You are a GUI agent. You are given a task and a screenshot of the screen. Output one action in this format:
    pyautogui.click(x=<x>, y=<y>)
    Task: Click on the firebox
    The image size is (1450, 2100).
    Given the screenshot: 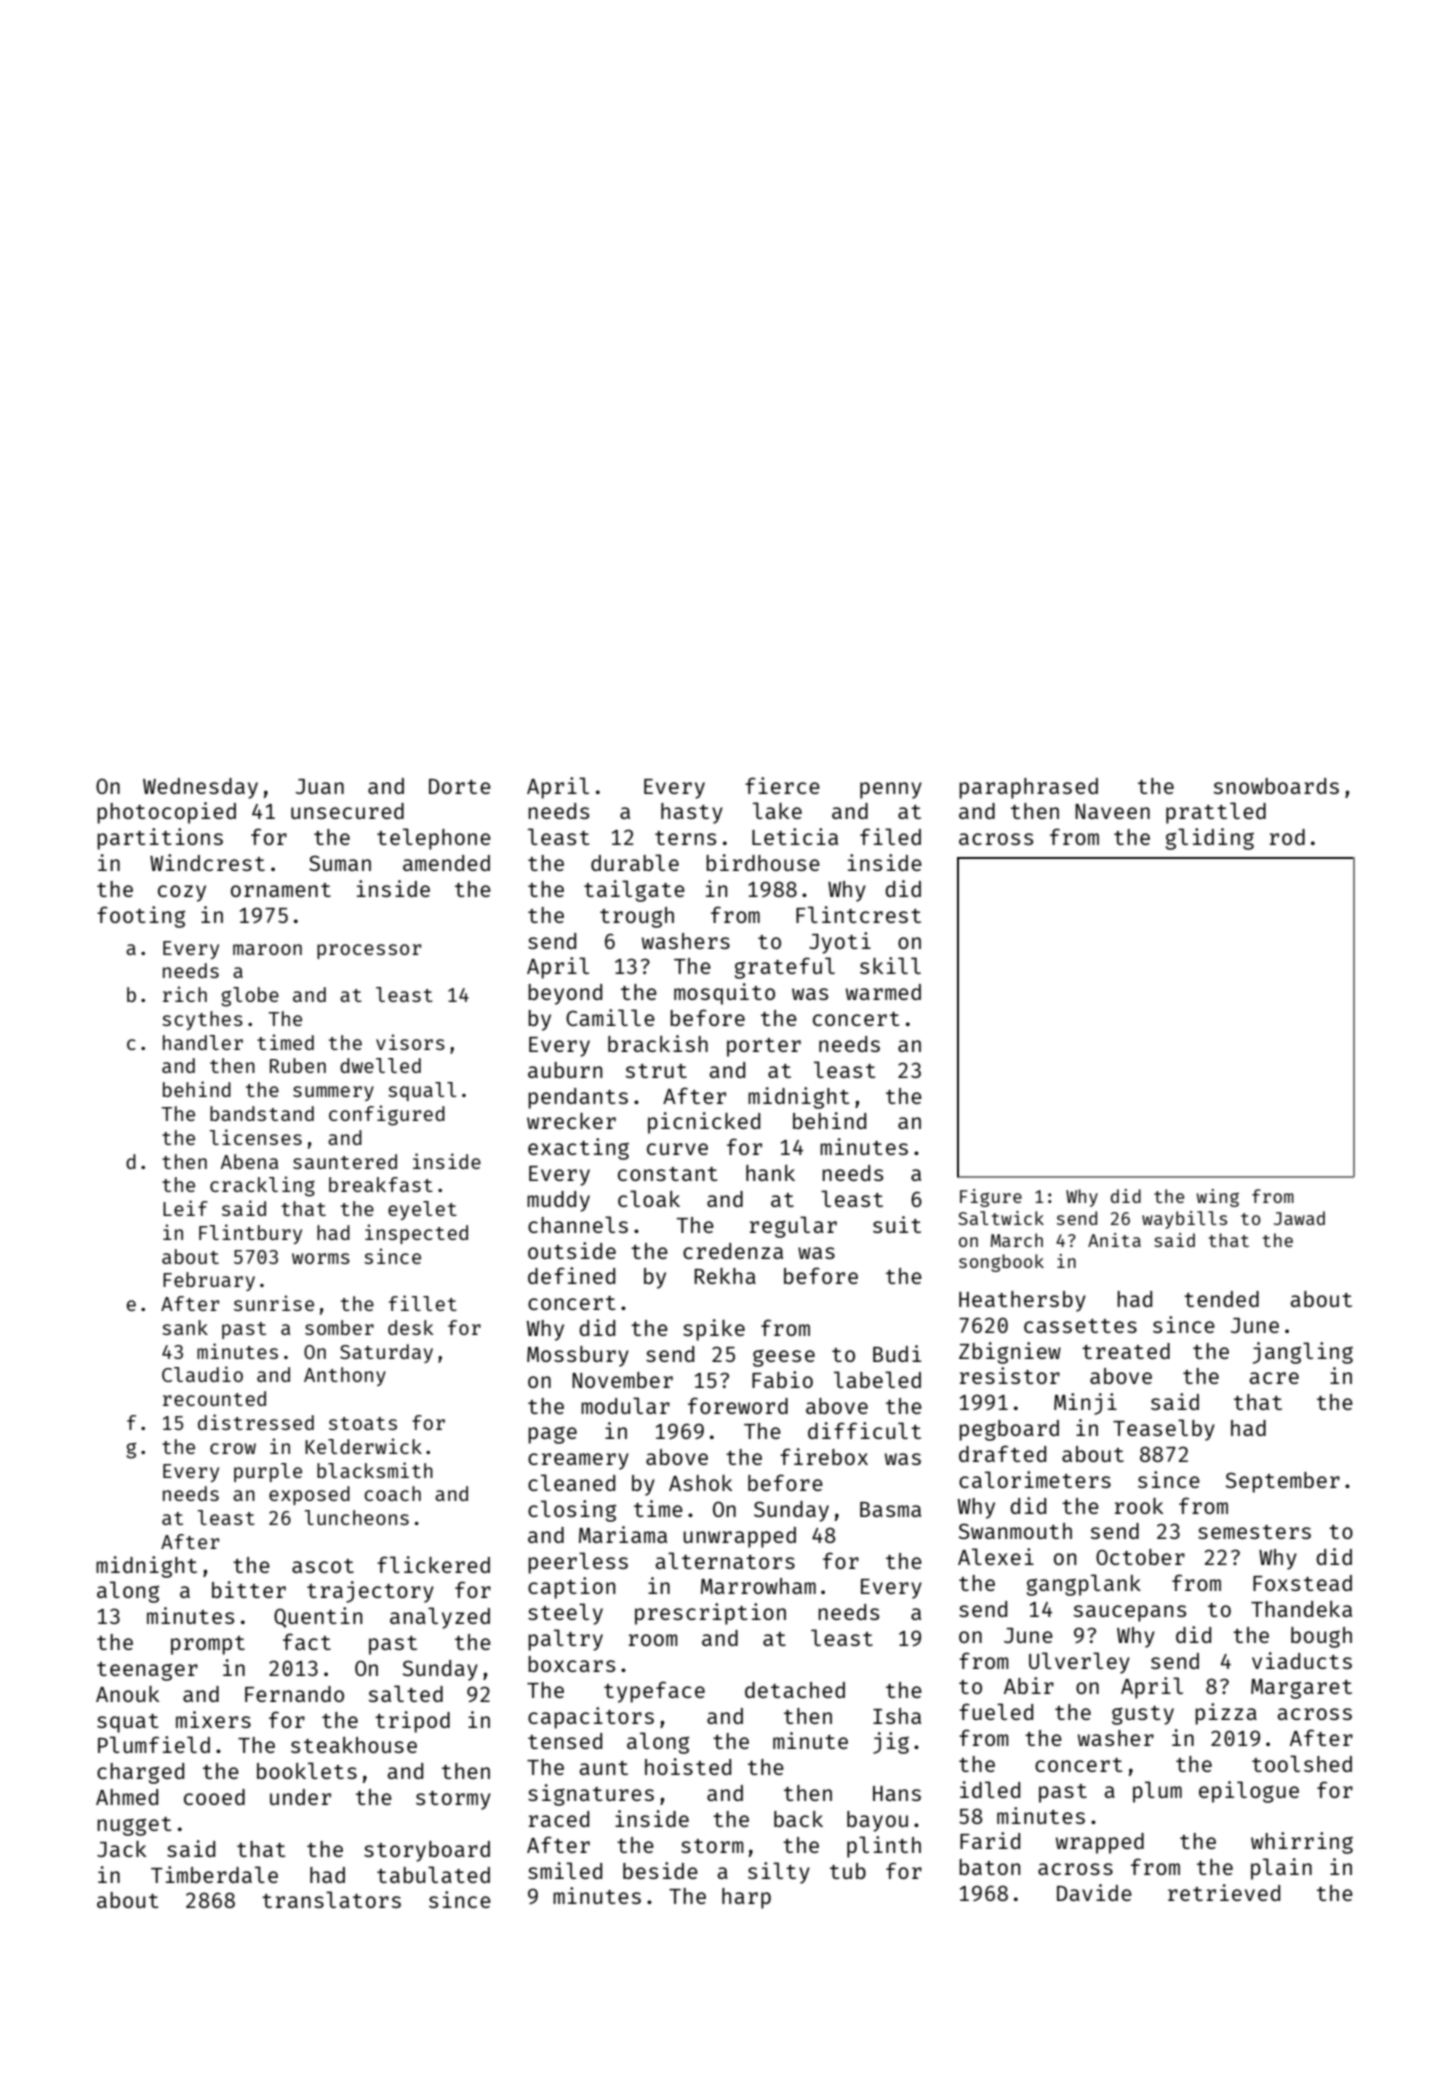 What is the action you would take?
    pyautogui.click(x=824, y=1456)
